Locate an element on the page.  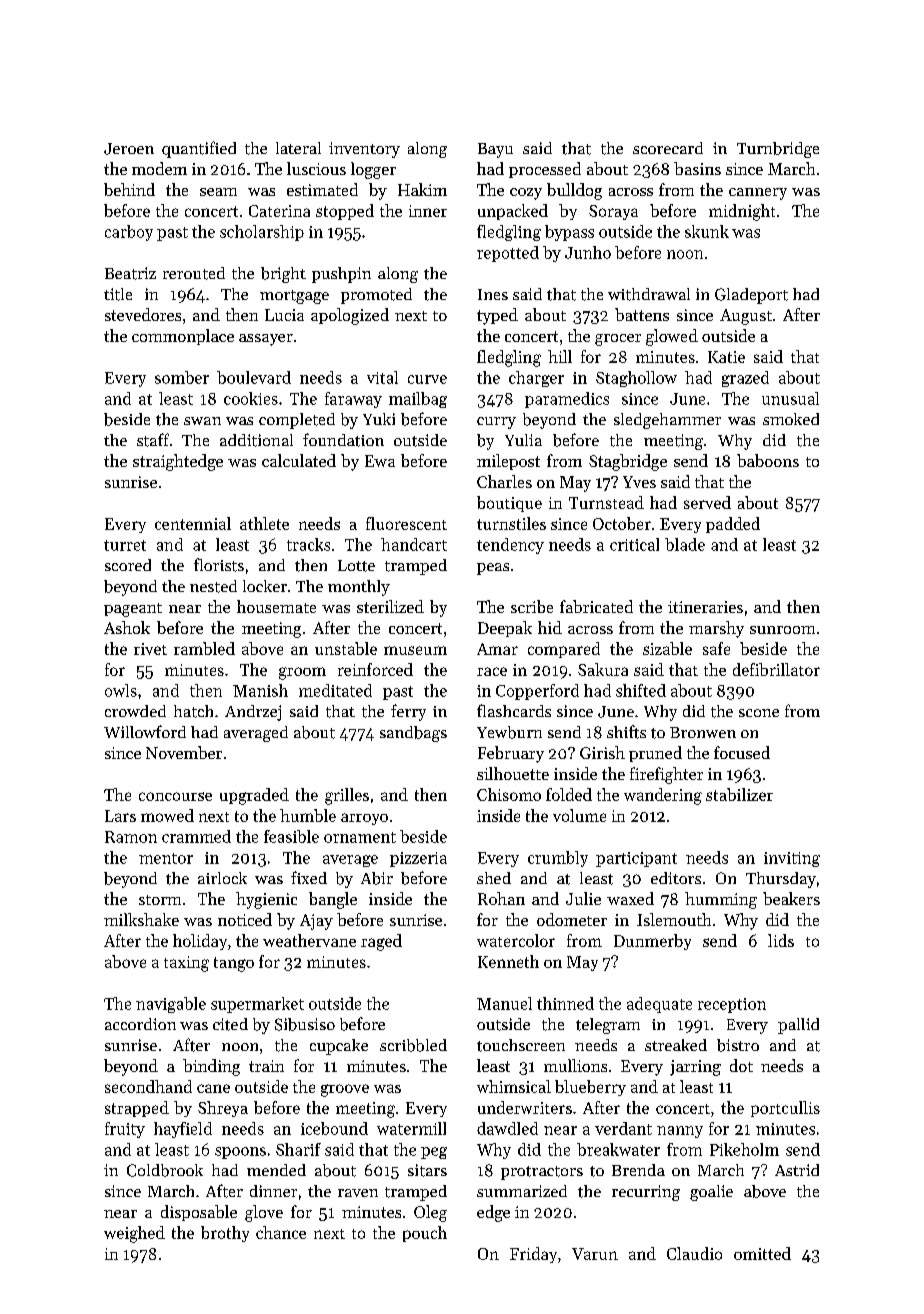
Charles is located at coordinates (504, 481).
